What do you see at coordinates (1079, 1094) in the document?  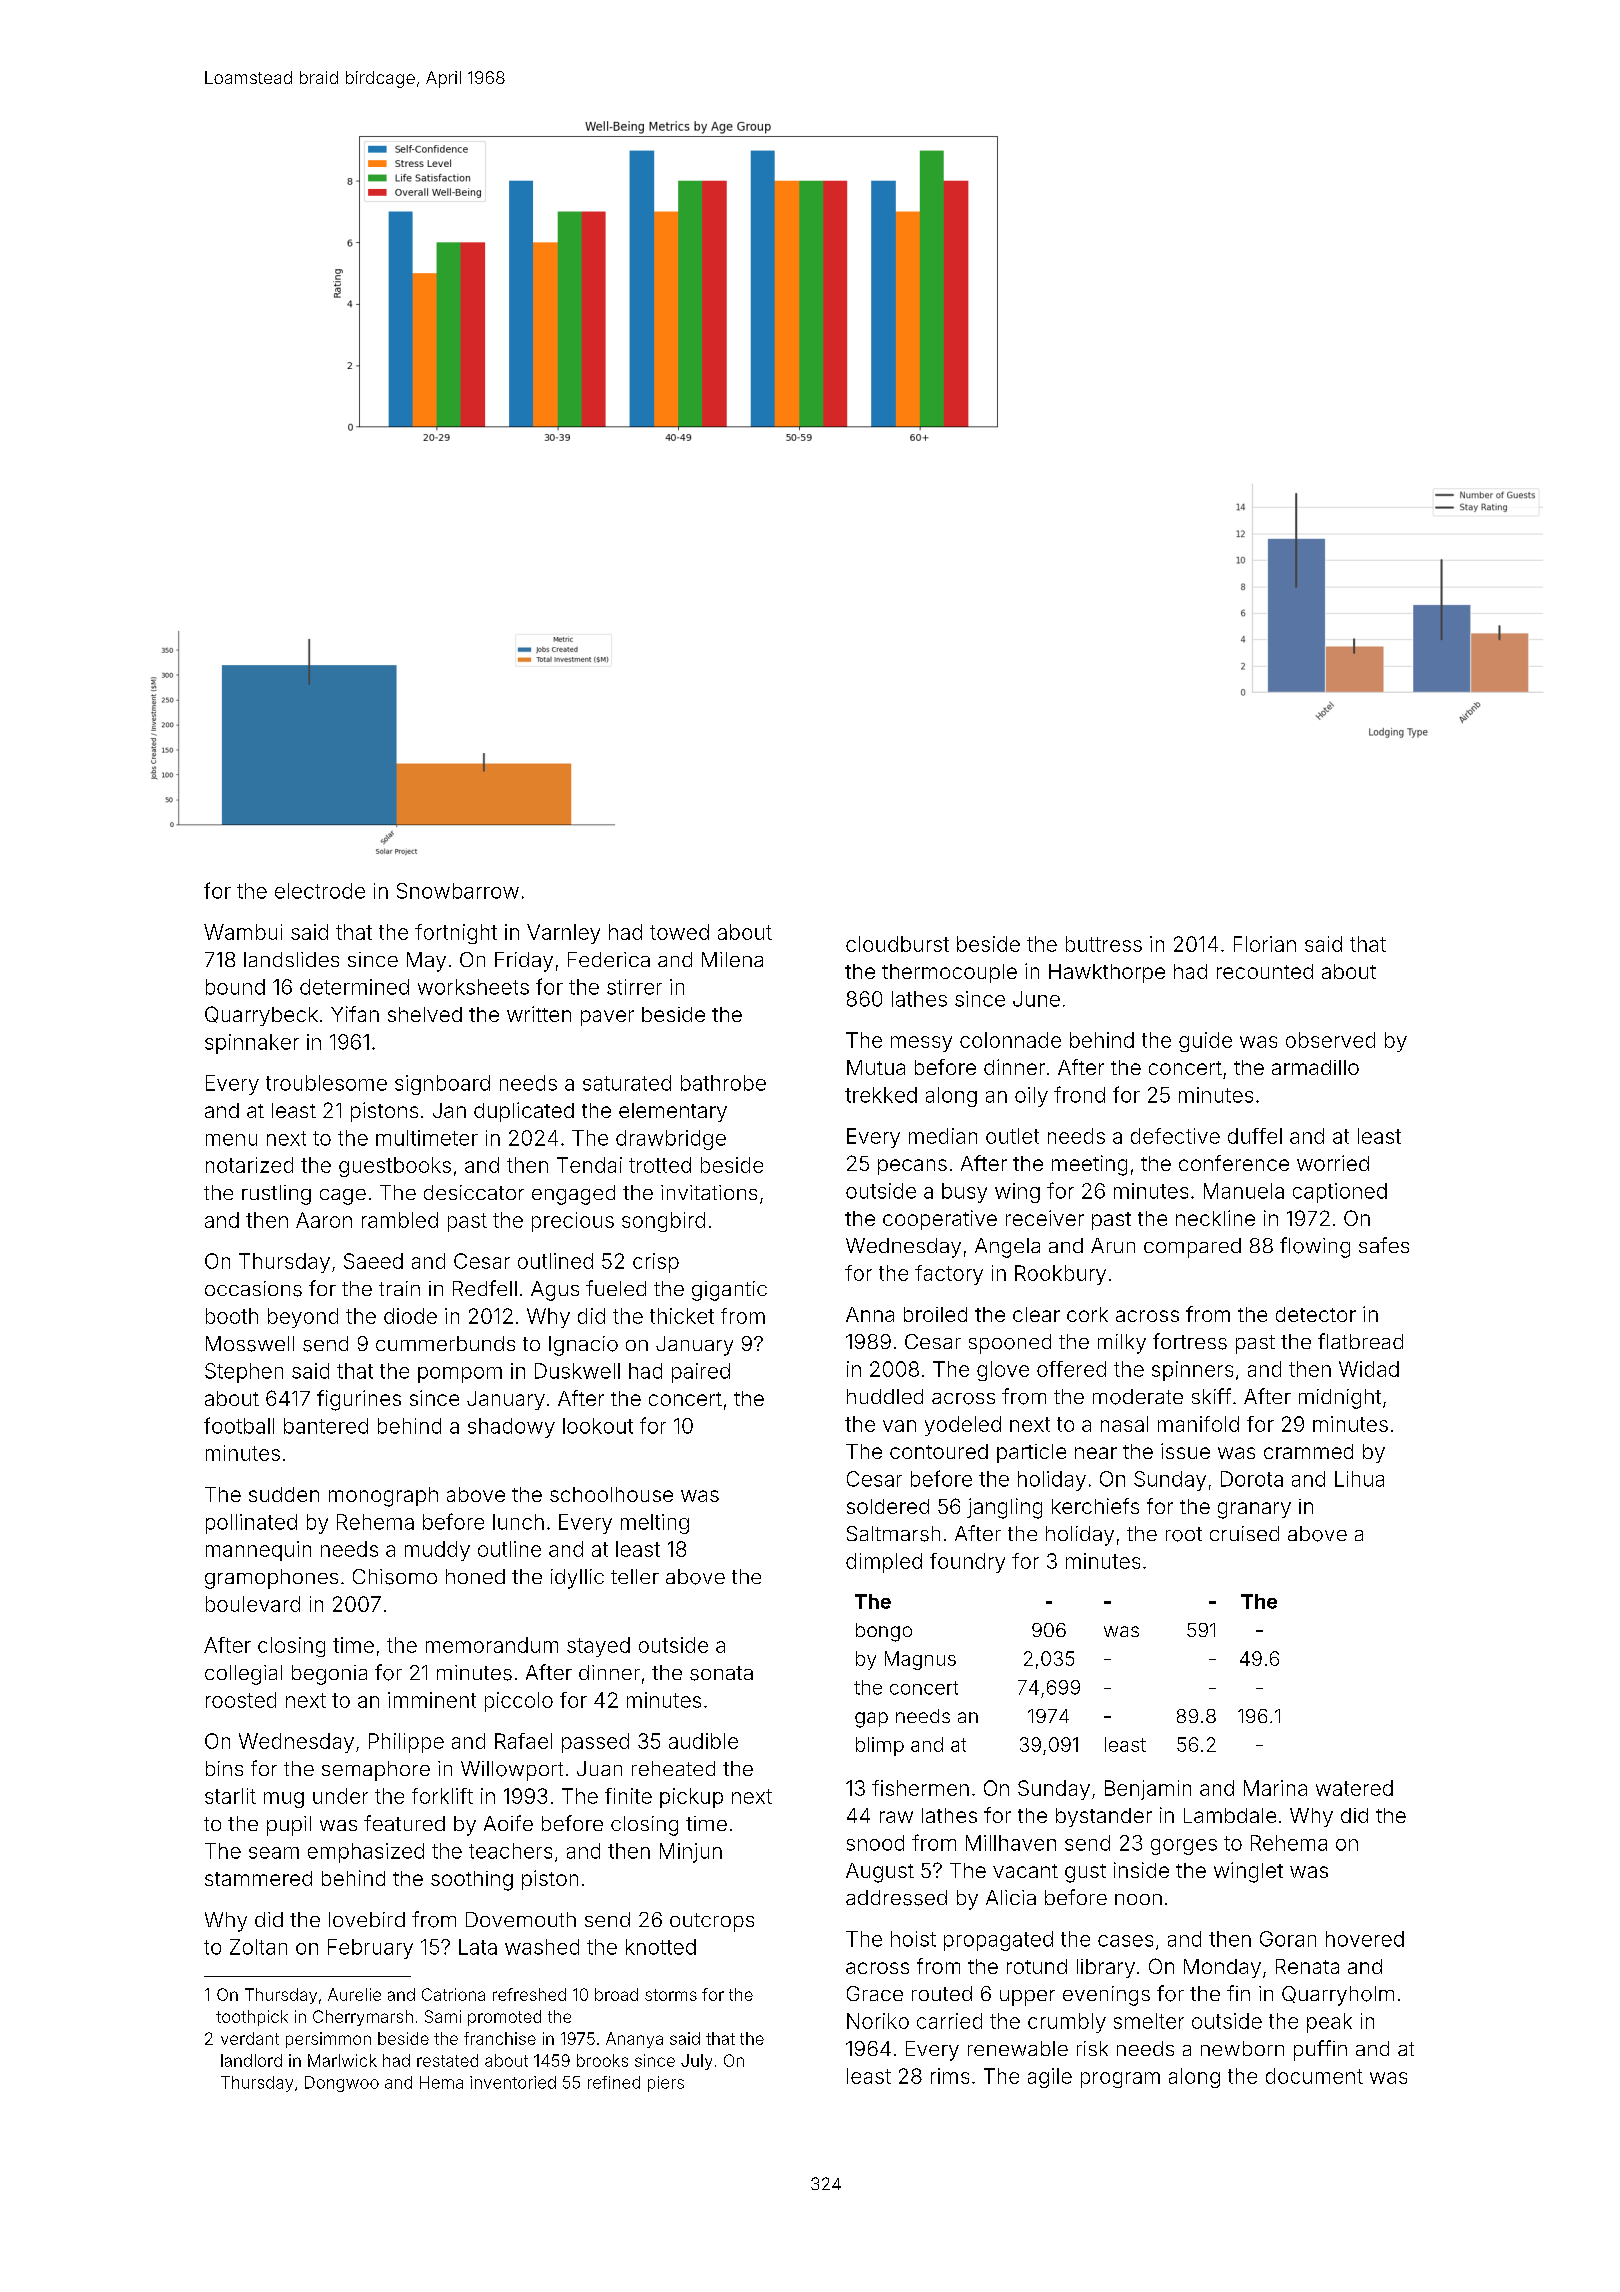 I see `frond` at bounding box center [1079, 1094].
